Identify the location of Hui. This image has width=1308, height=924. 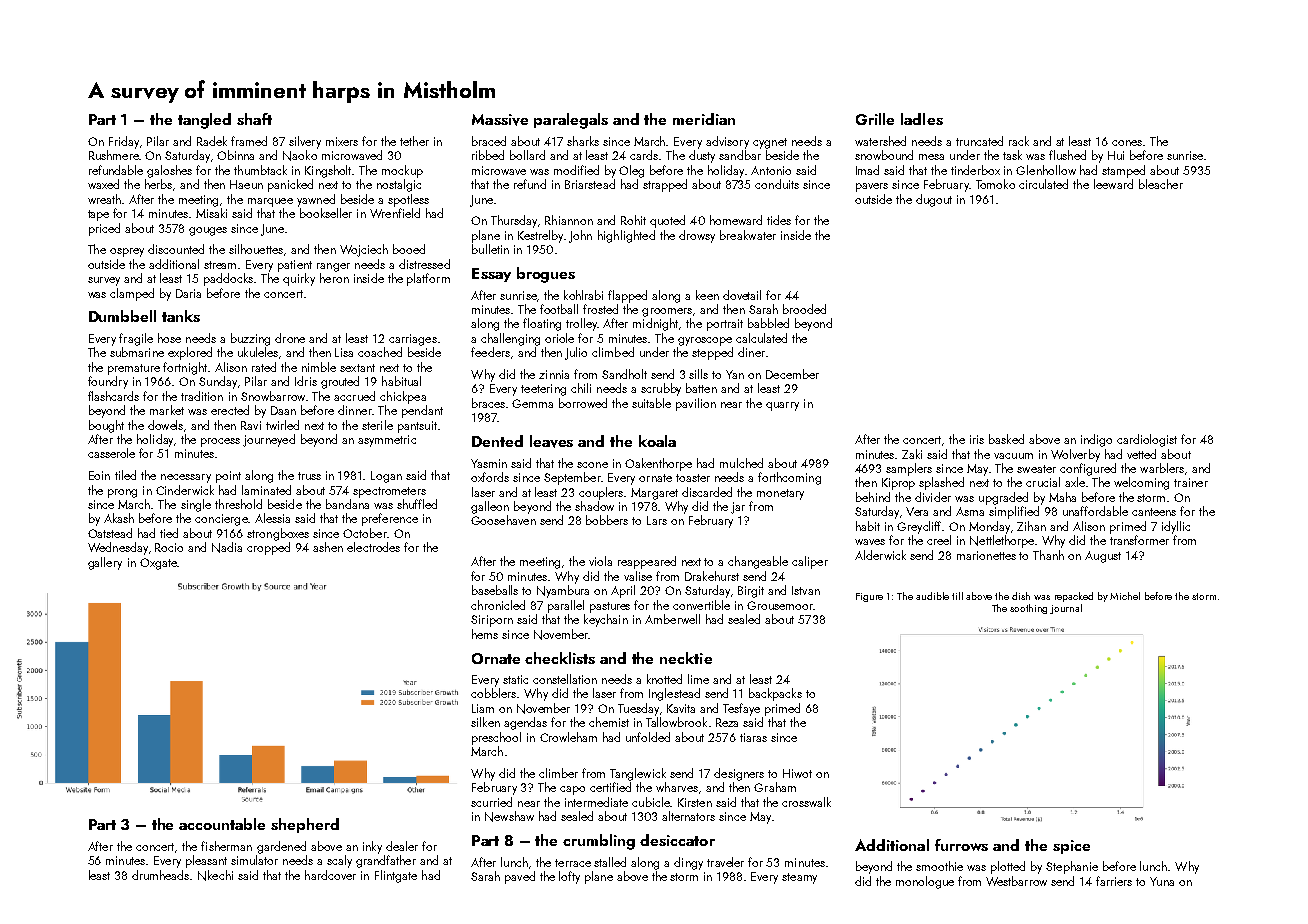
(1116, 155).
